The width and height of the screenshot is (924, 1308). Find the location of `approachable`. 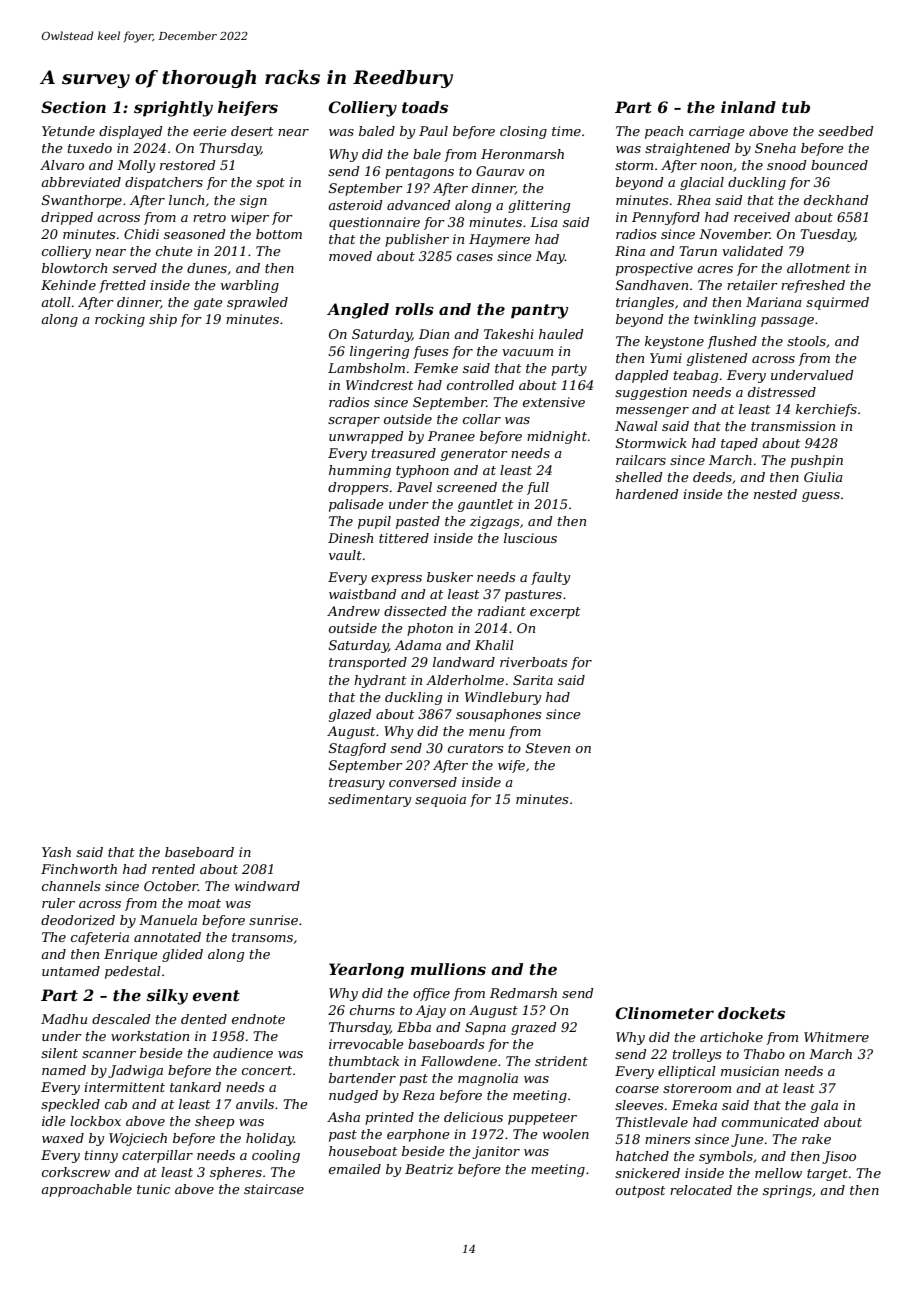

approachable is located at coordinates (86, 1190).
